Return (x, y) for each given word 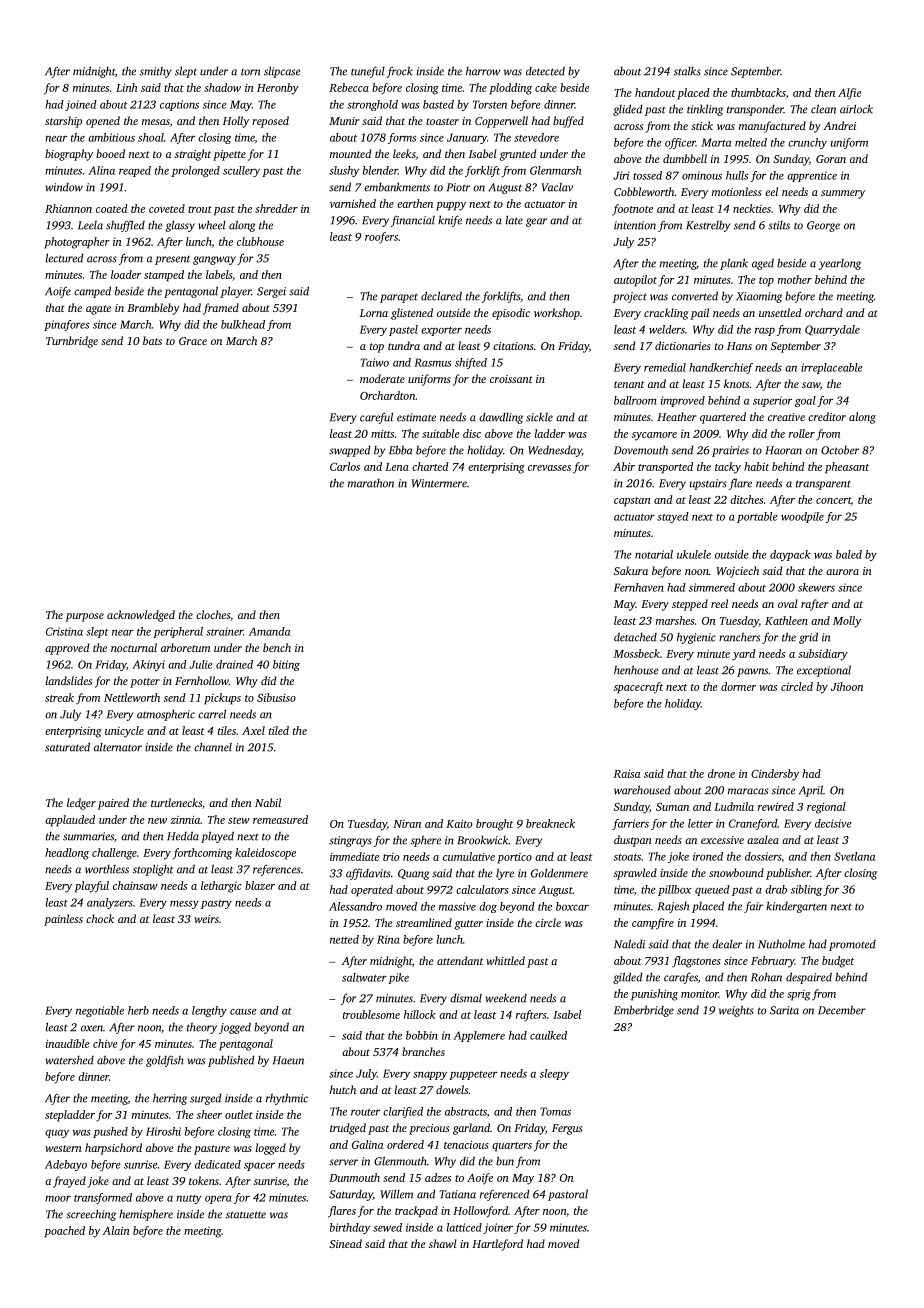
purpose (84, 617)
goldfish (165, 1061)
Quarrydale (832, 330)
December (842, 1010)
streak (59, 697)
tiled (279, 730)
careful (376, 418)
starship (63, 122)
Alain (116, 1230)
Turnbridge (72, 342)
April (811, 791)
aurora (842, 572)
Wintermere (439, 483)
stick (702, 125)
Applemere (479, 1036)
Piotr (458, 187)
